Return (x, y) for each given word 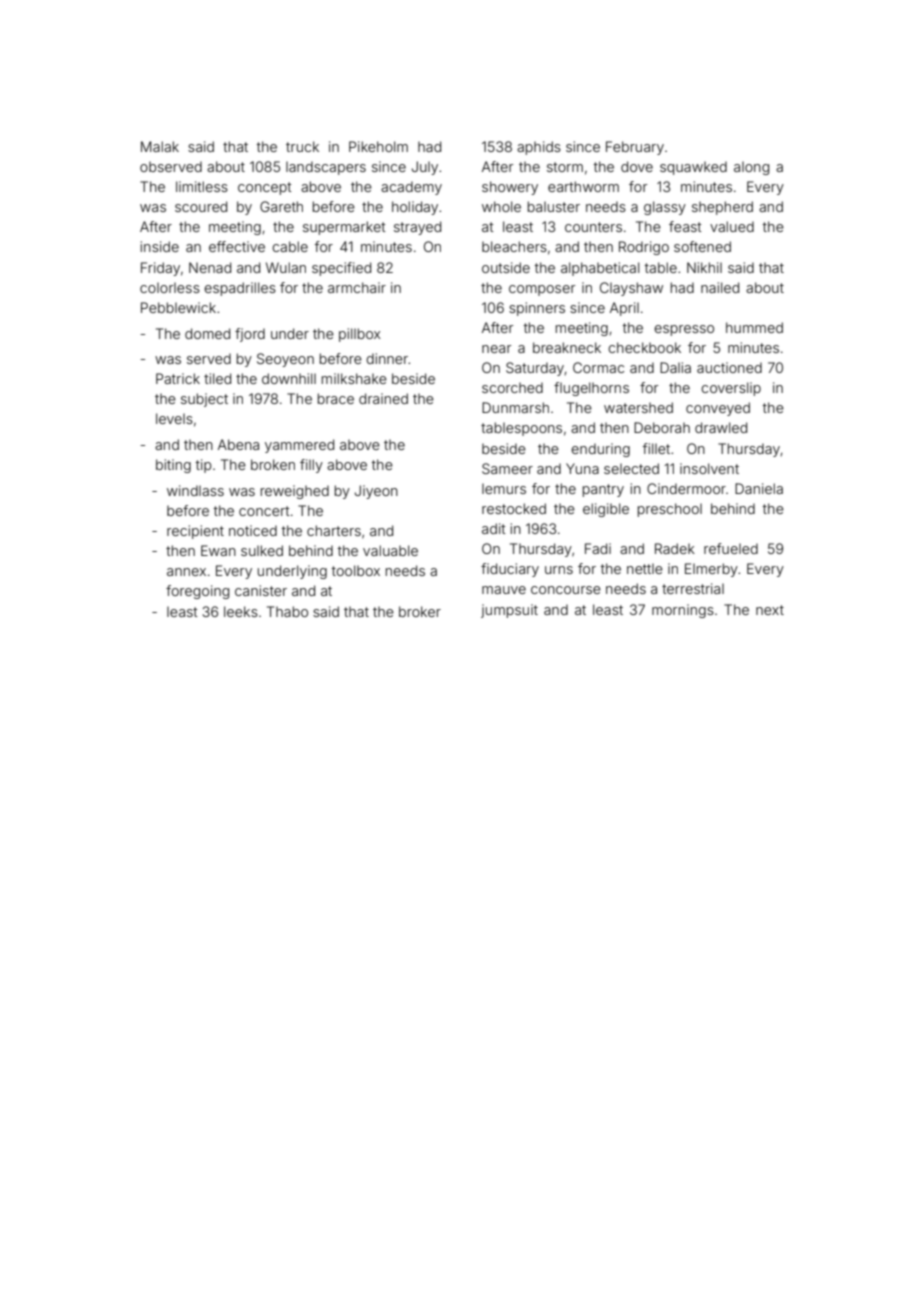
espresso (684, 330)
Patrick (178, 378)
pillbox (360, 335)
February (635, 148)
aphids (539, 148)
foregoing (197, 592)
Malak (160, 146)
